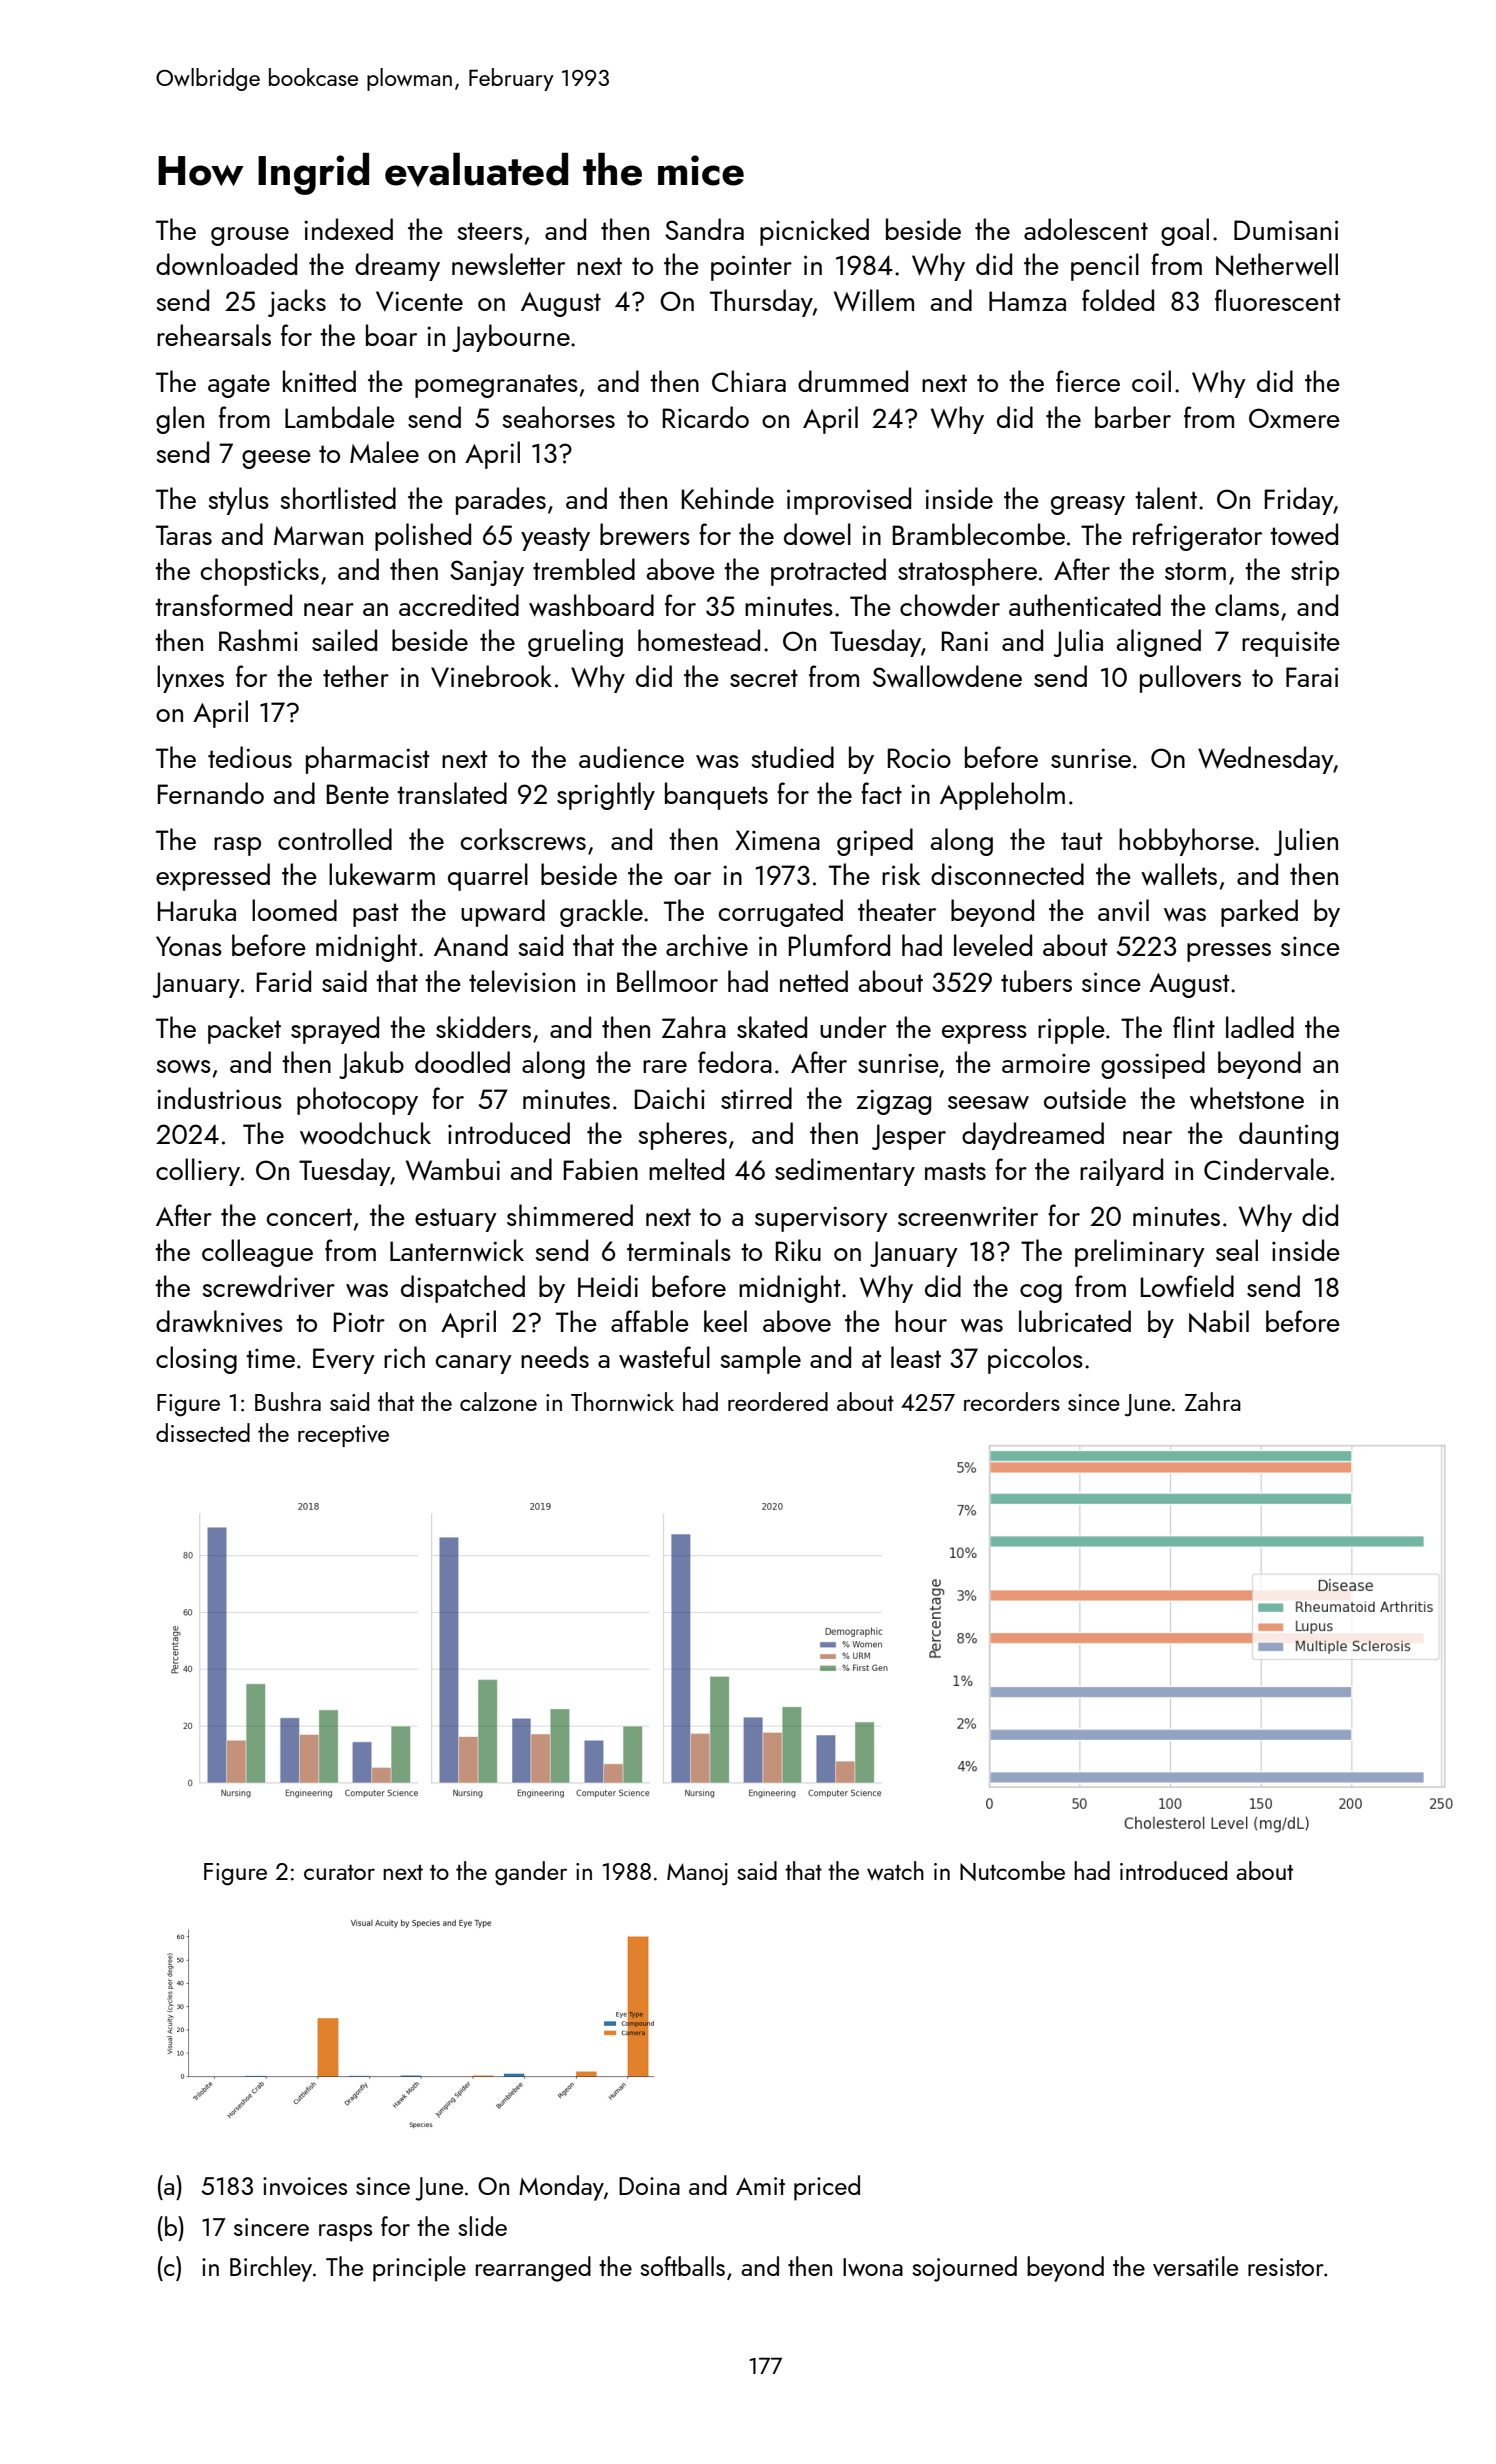 Image resolution: width=1496 pixels, height=2464 pixels. Describe the element at coordinates (276, 459) in the screenshot. I see `geese` at that location.
